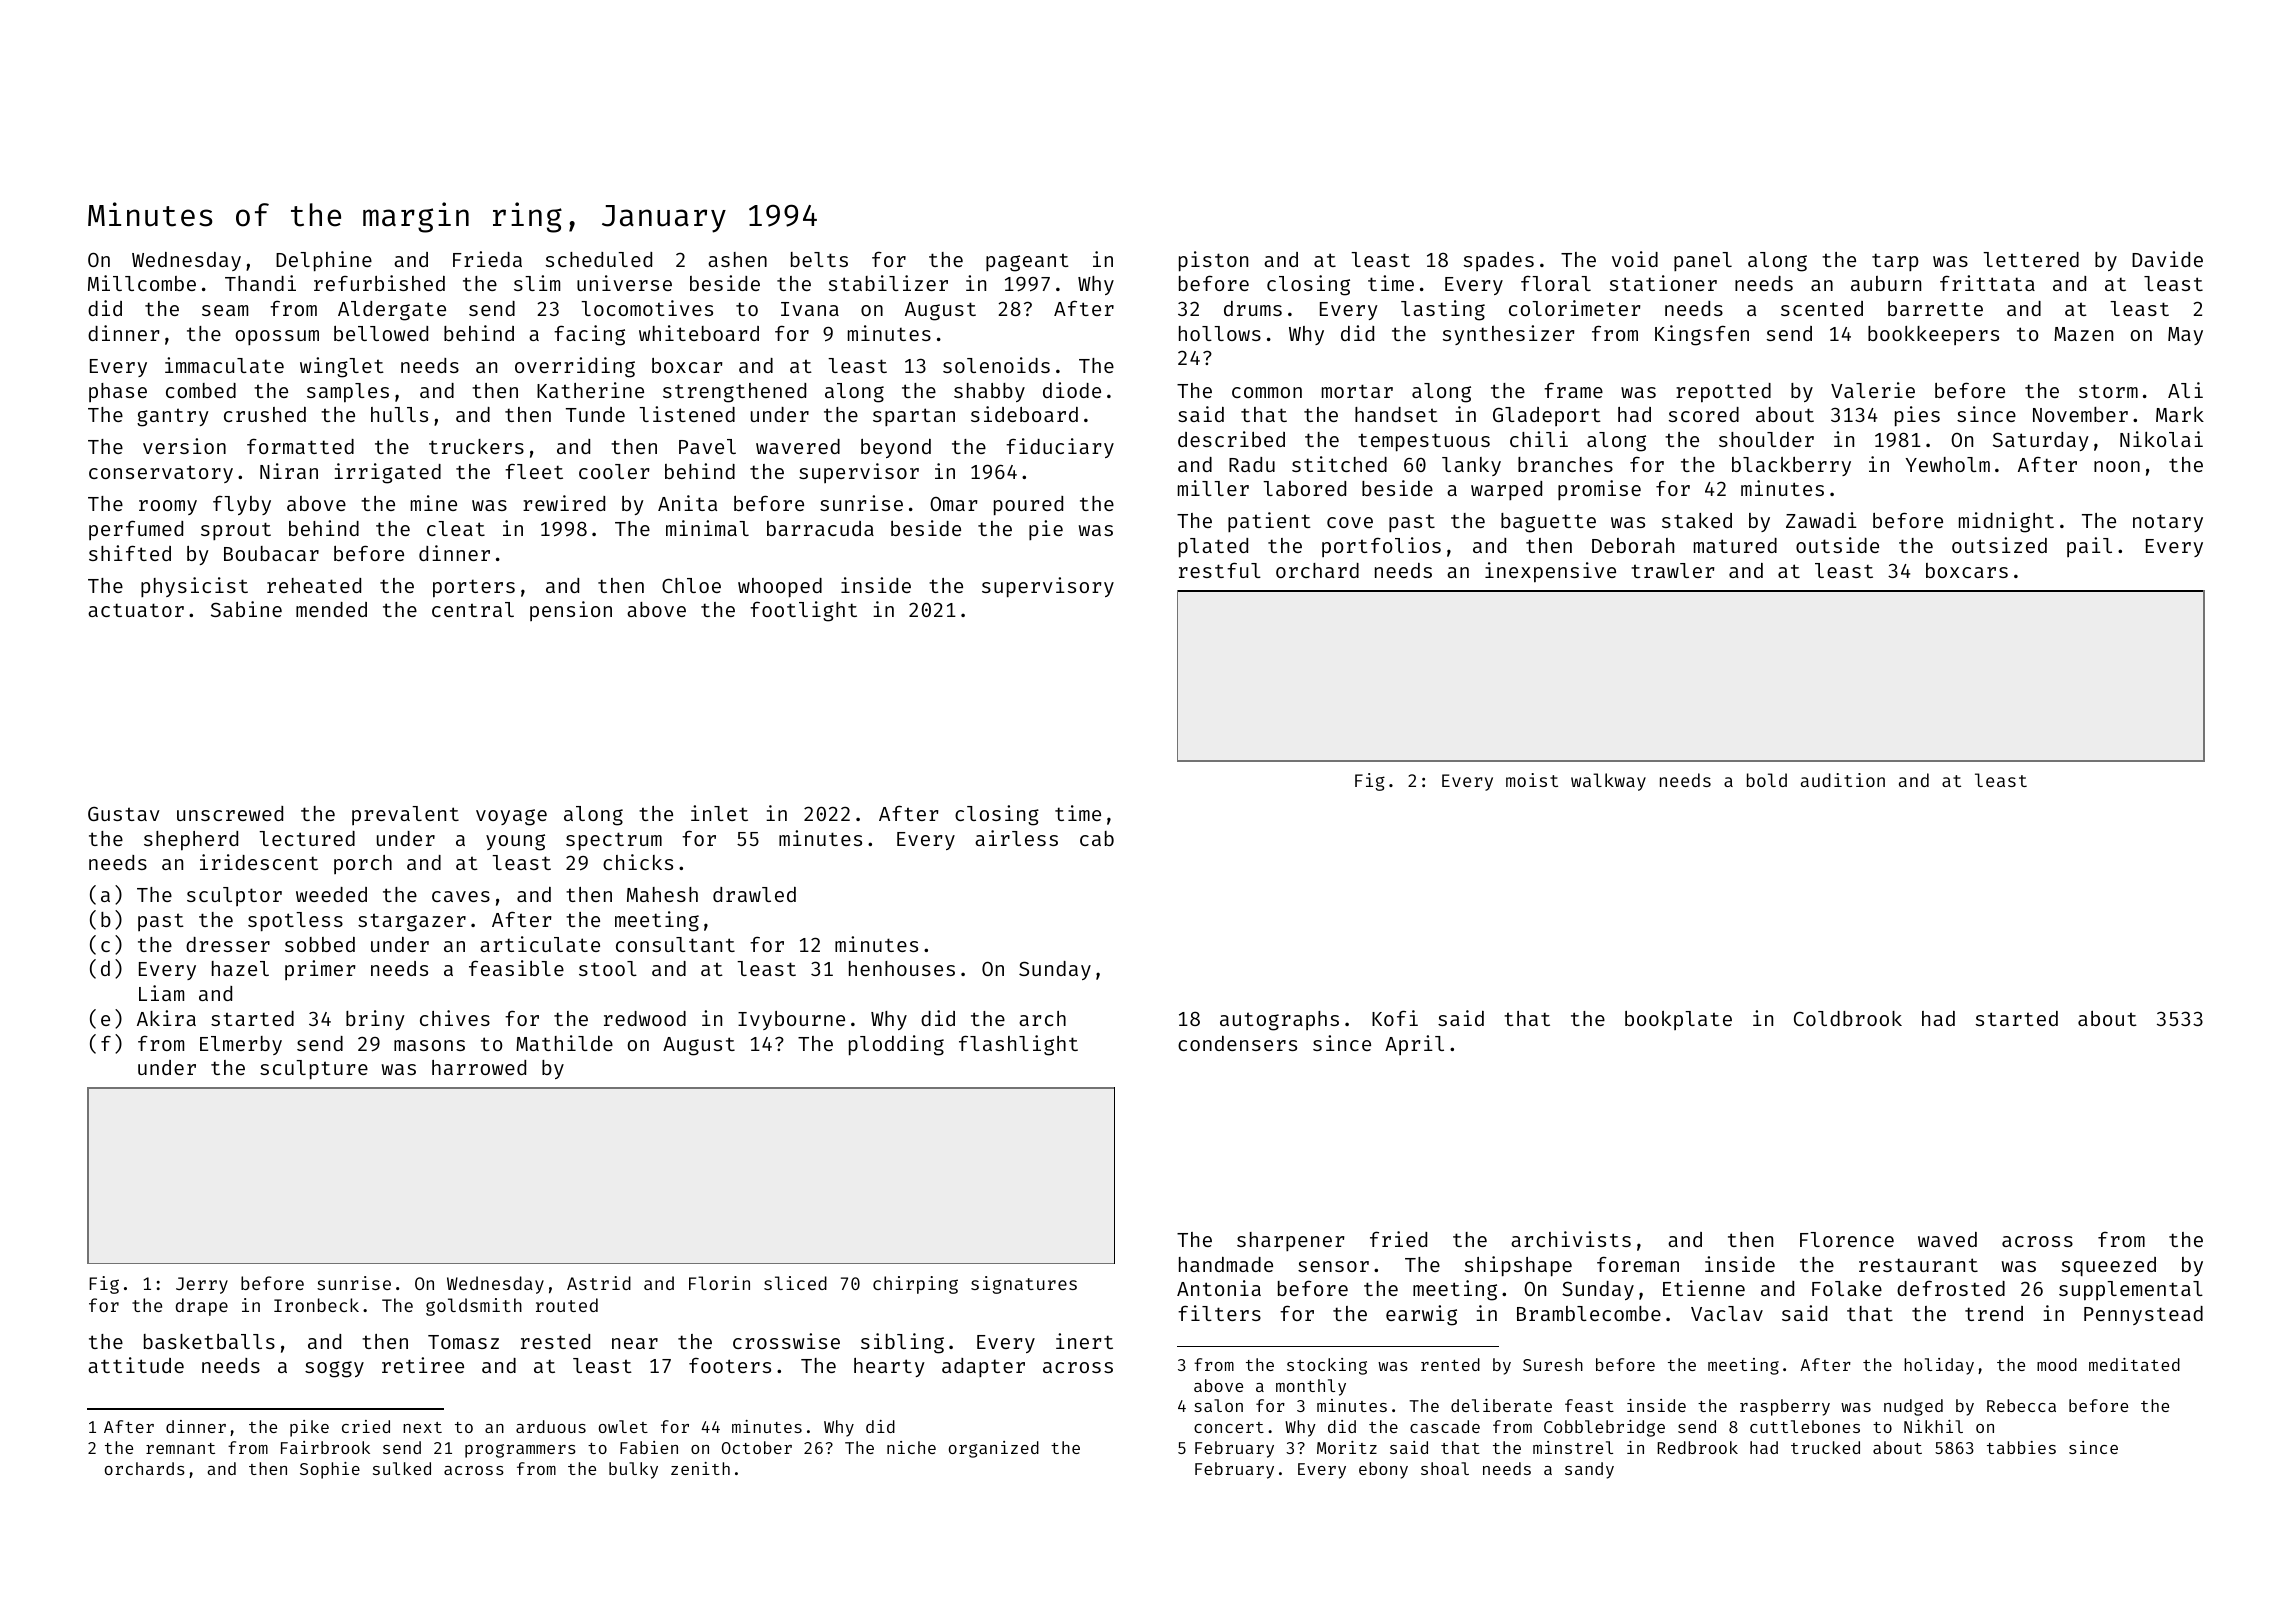  What do you see at coordinates (202, 1285) in the document?
I see `Jerry` at bounding box center [202, 1285].
